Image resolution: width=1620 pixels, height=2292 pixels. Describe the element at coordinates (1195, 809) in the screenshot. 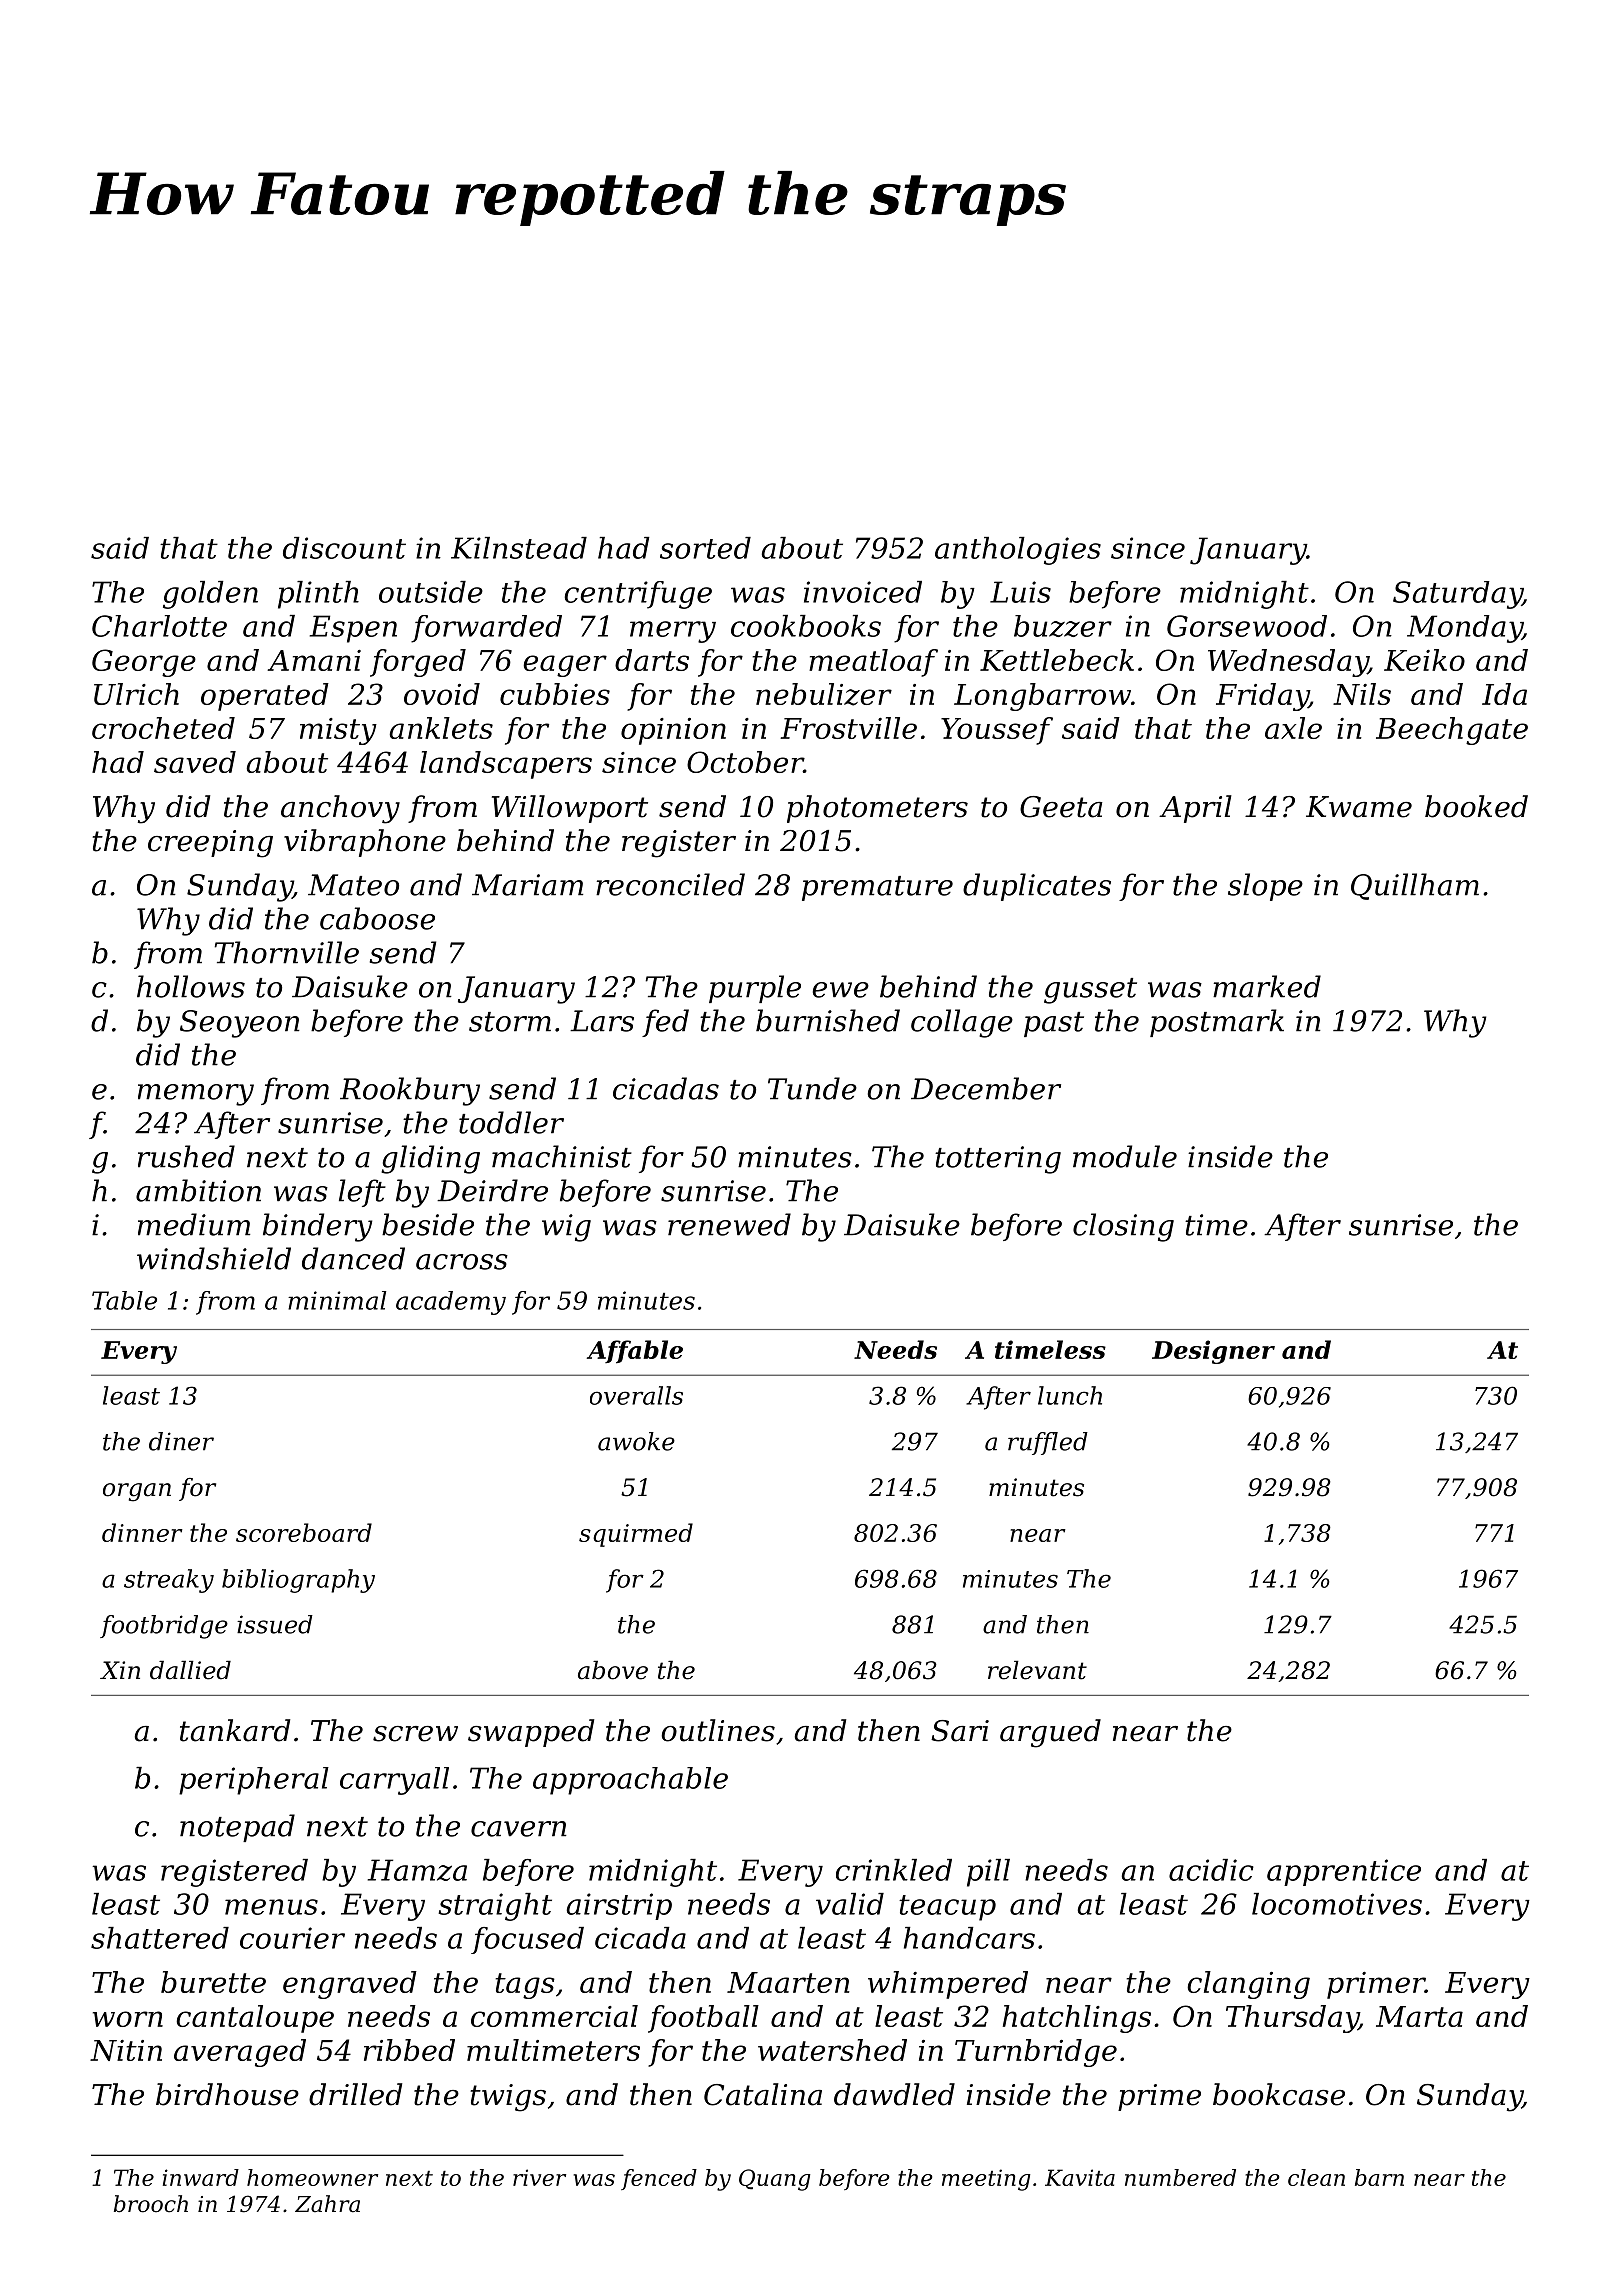

I see `April` at that location.
